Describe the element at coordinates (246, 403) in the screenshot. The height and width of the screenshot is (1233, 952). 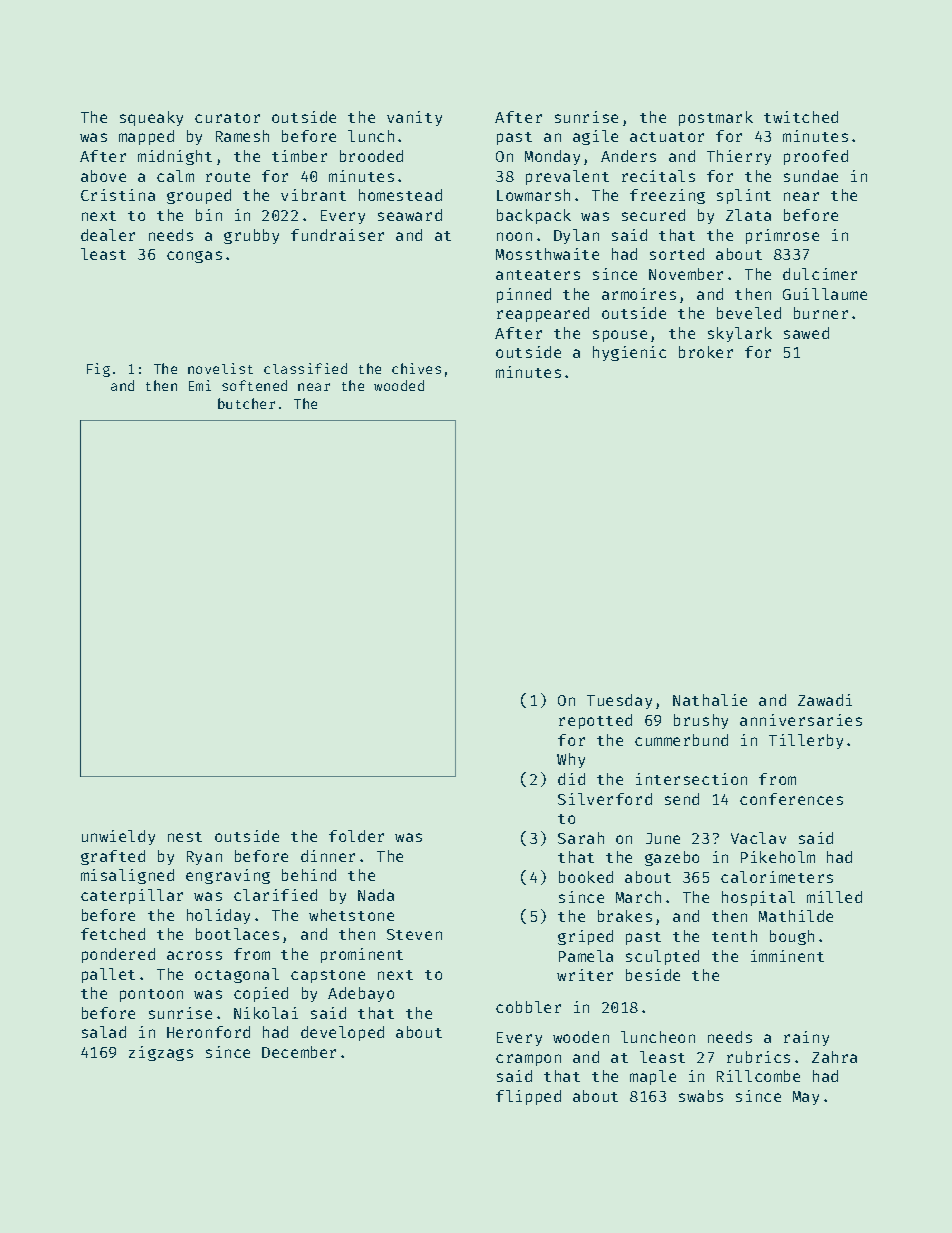
I see `butcher` at that location.
